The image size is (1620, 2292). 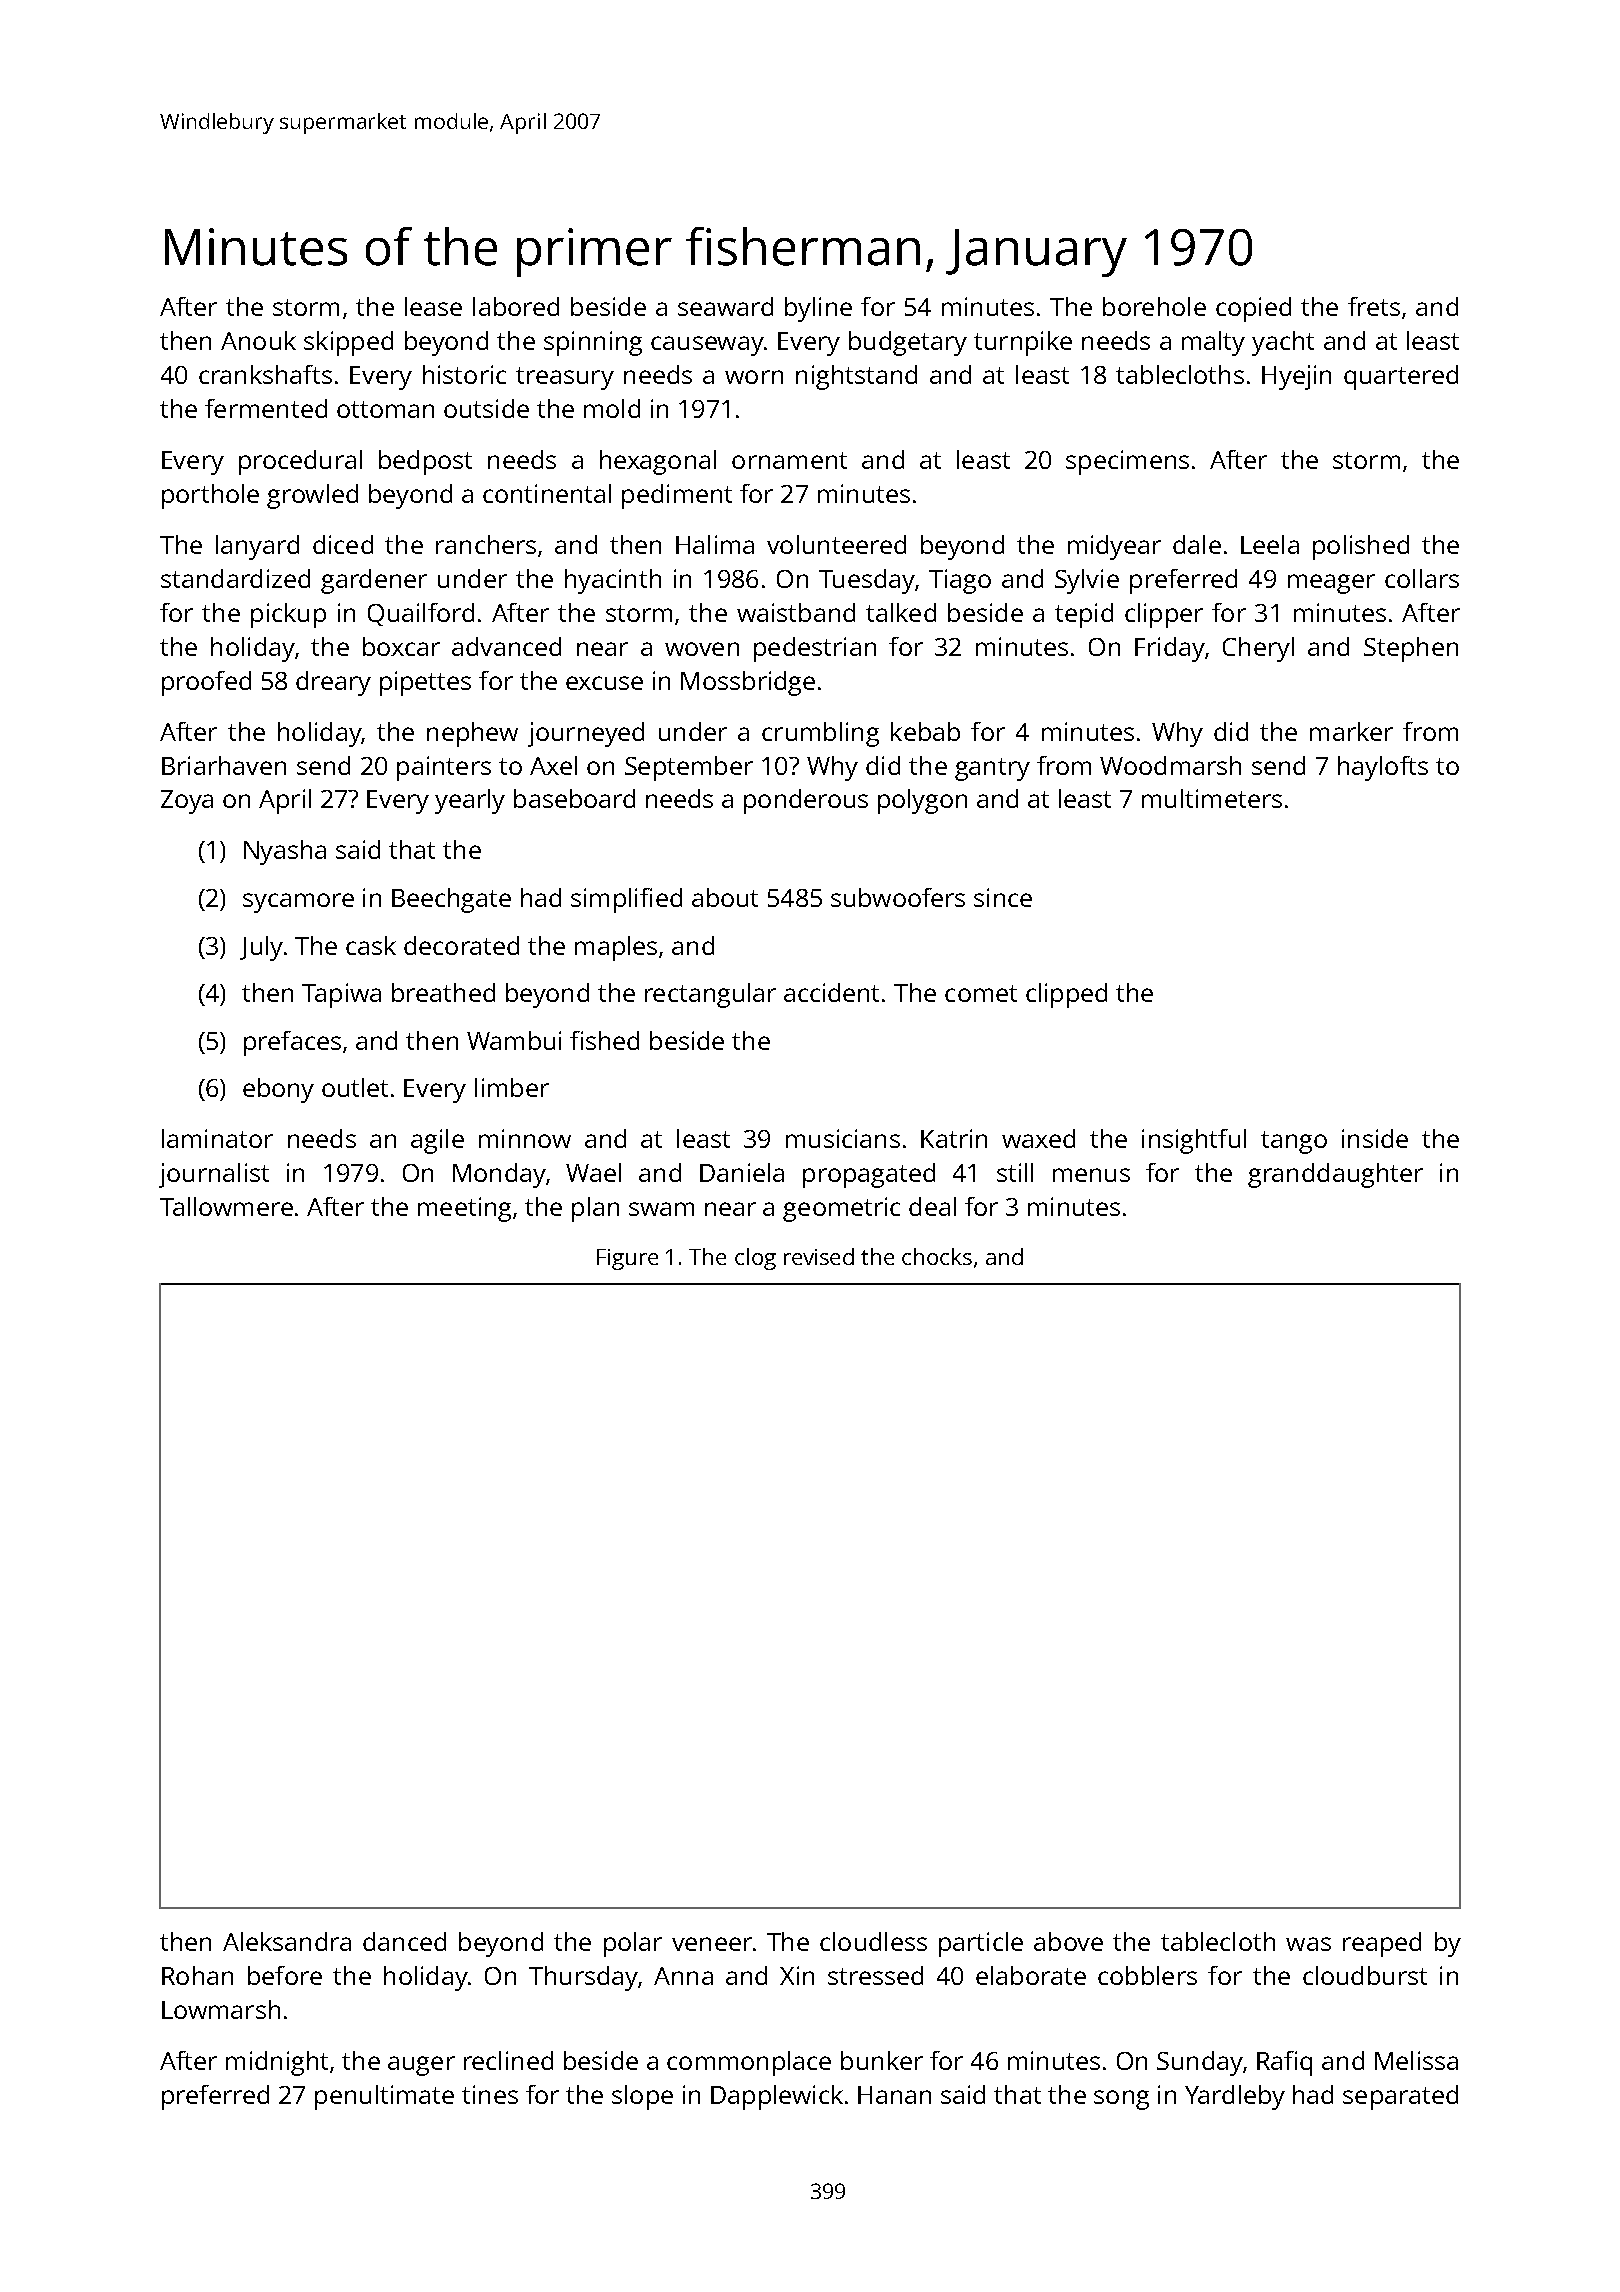 What do you see at coordinates (287, 1941) in the document?
I see `Aleksandra` at bounding box center [287, 1941].
